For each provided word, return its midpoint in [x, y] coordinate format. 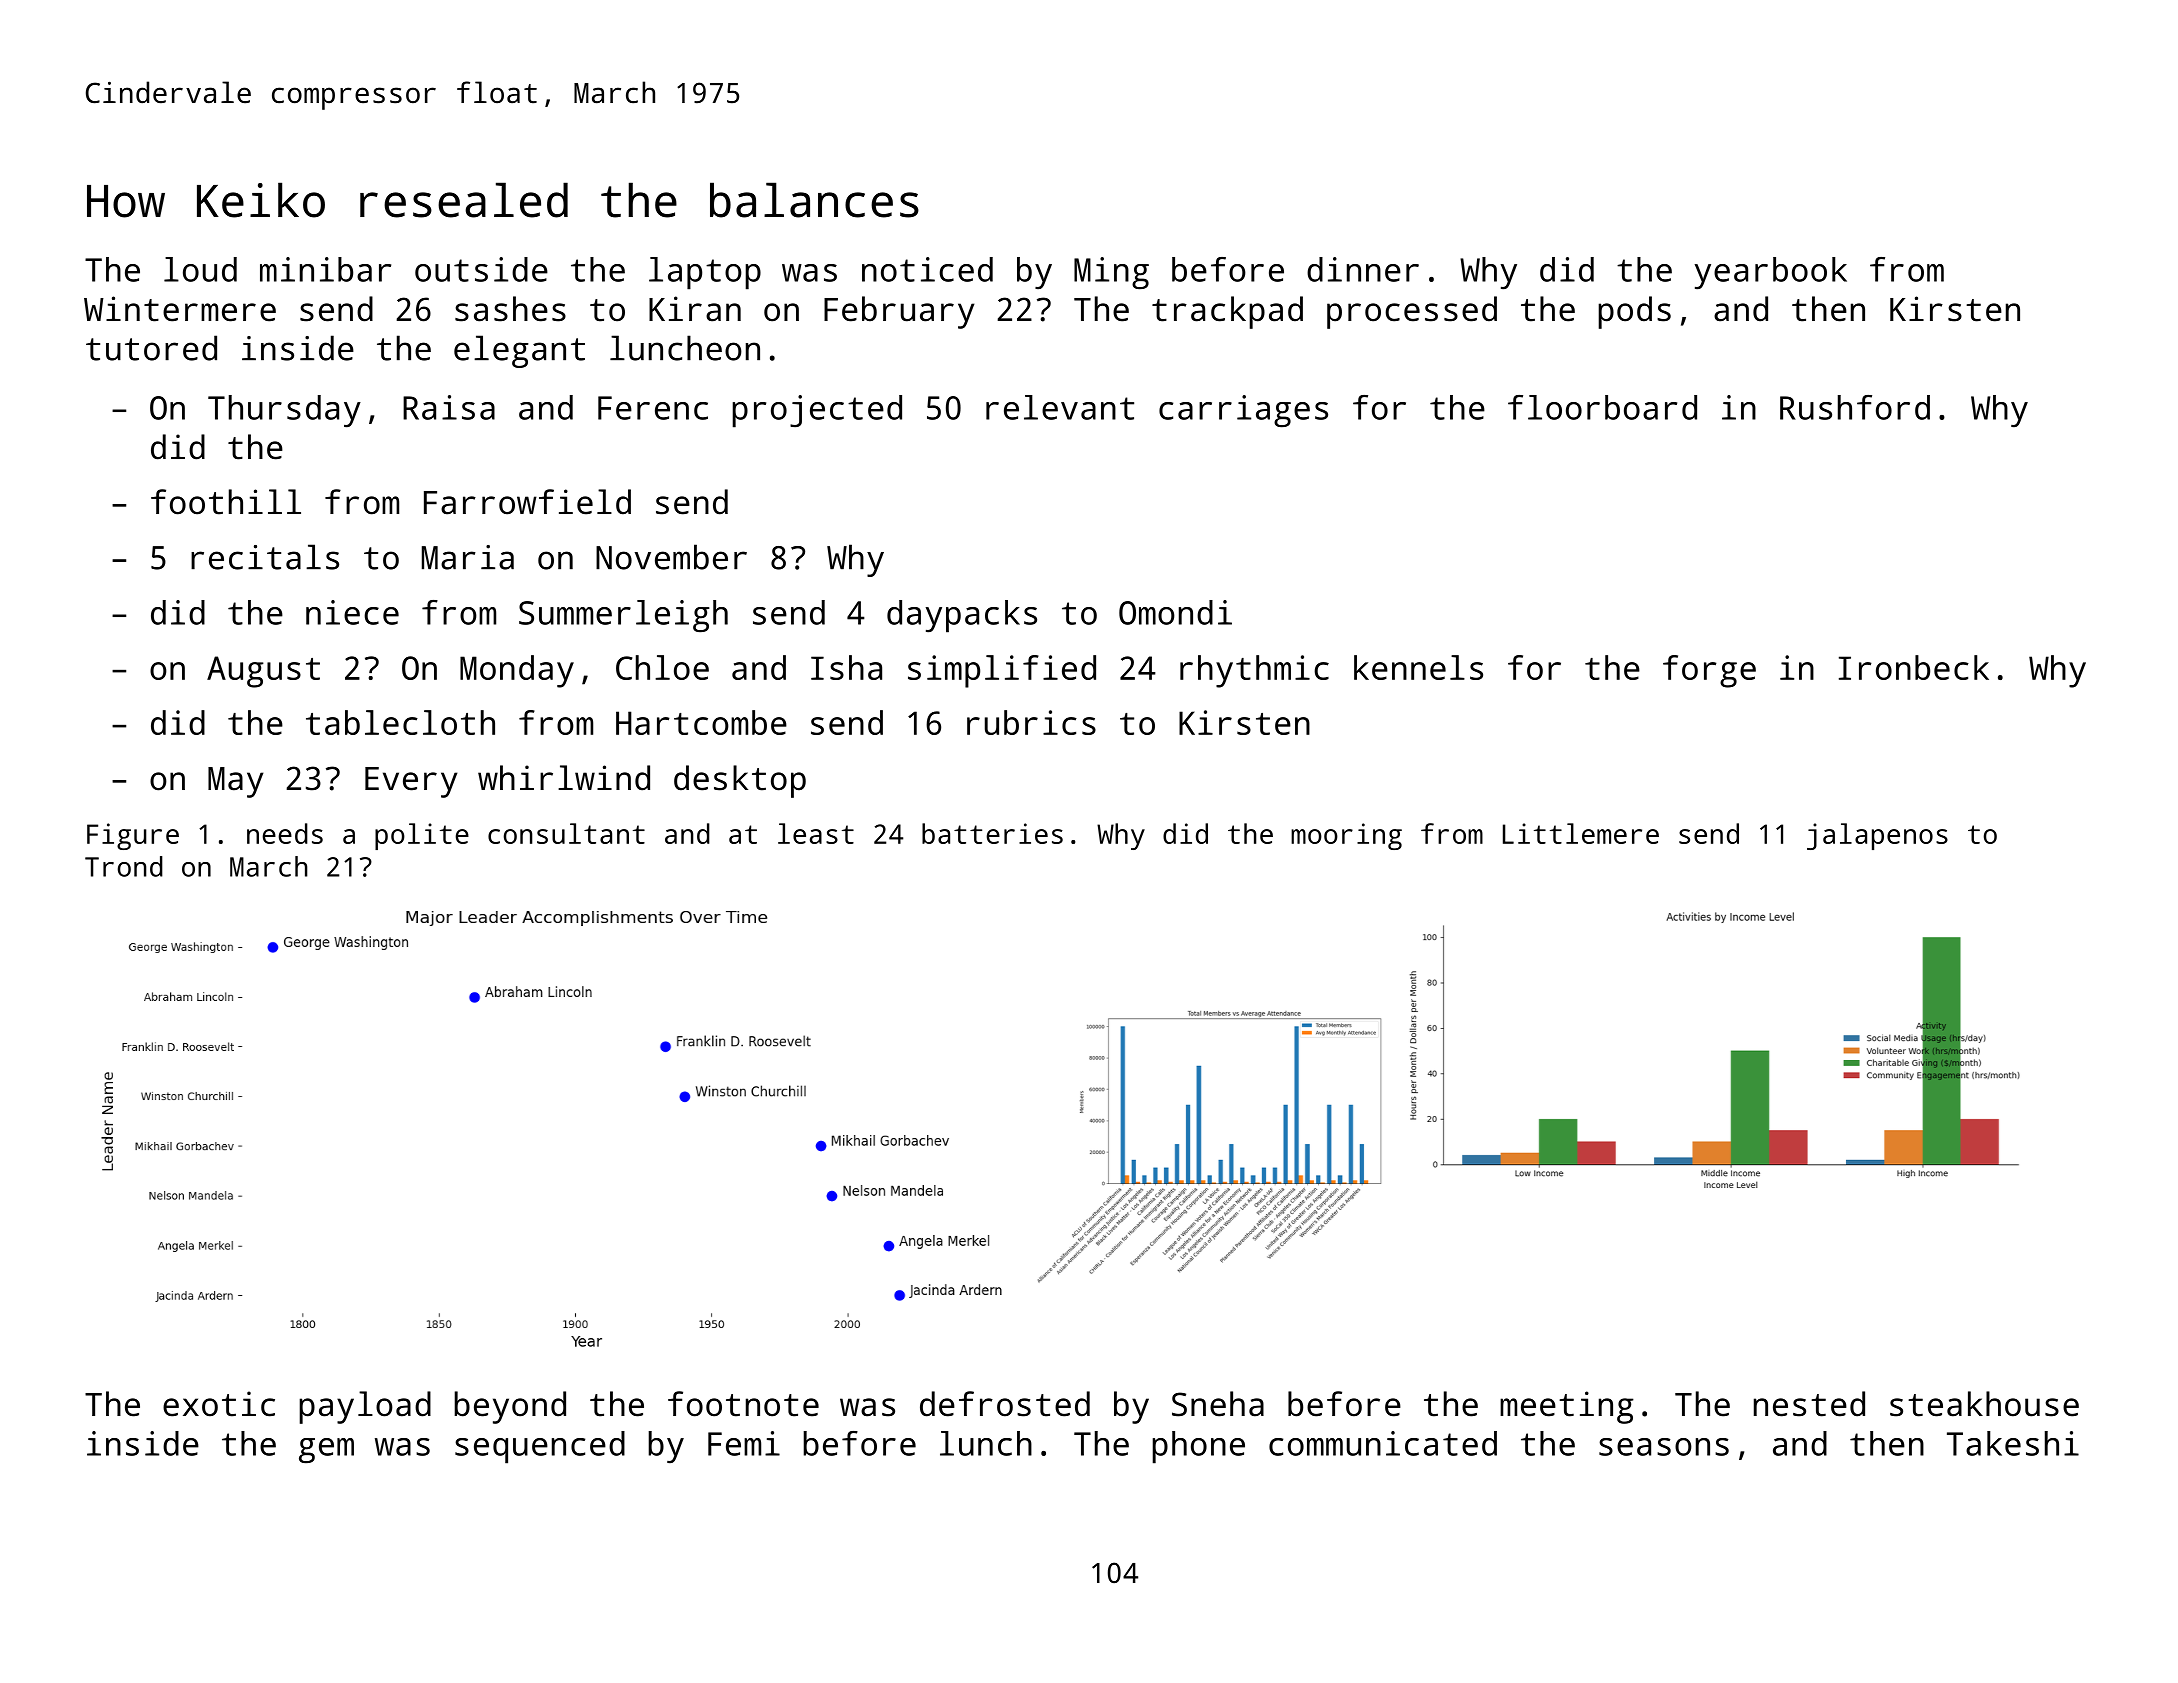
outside [481, 269]
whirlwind [564, 778]
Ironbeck [1914, 667]
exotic [219, 1404]
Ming [1111, 273]
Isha [846, 667]
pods [1634, 312]
